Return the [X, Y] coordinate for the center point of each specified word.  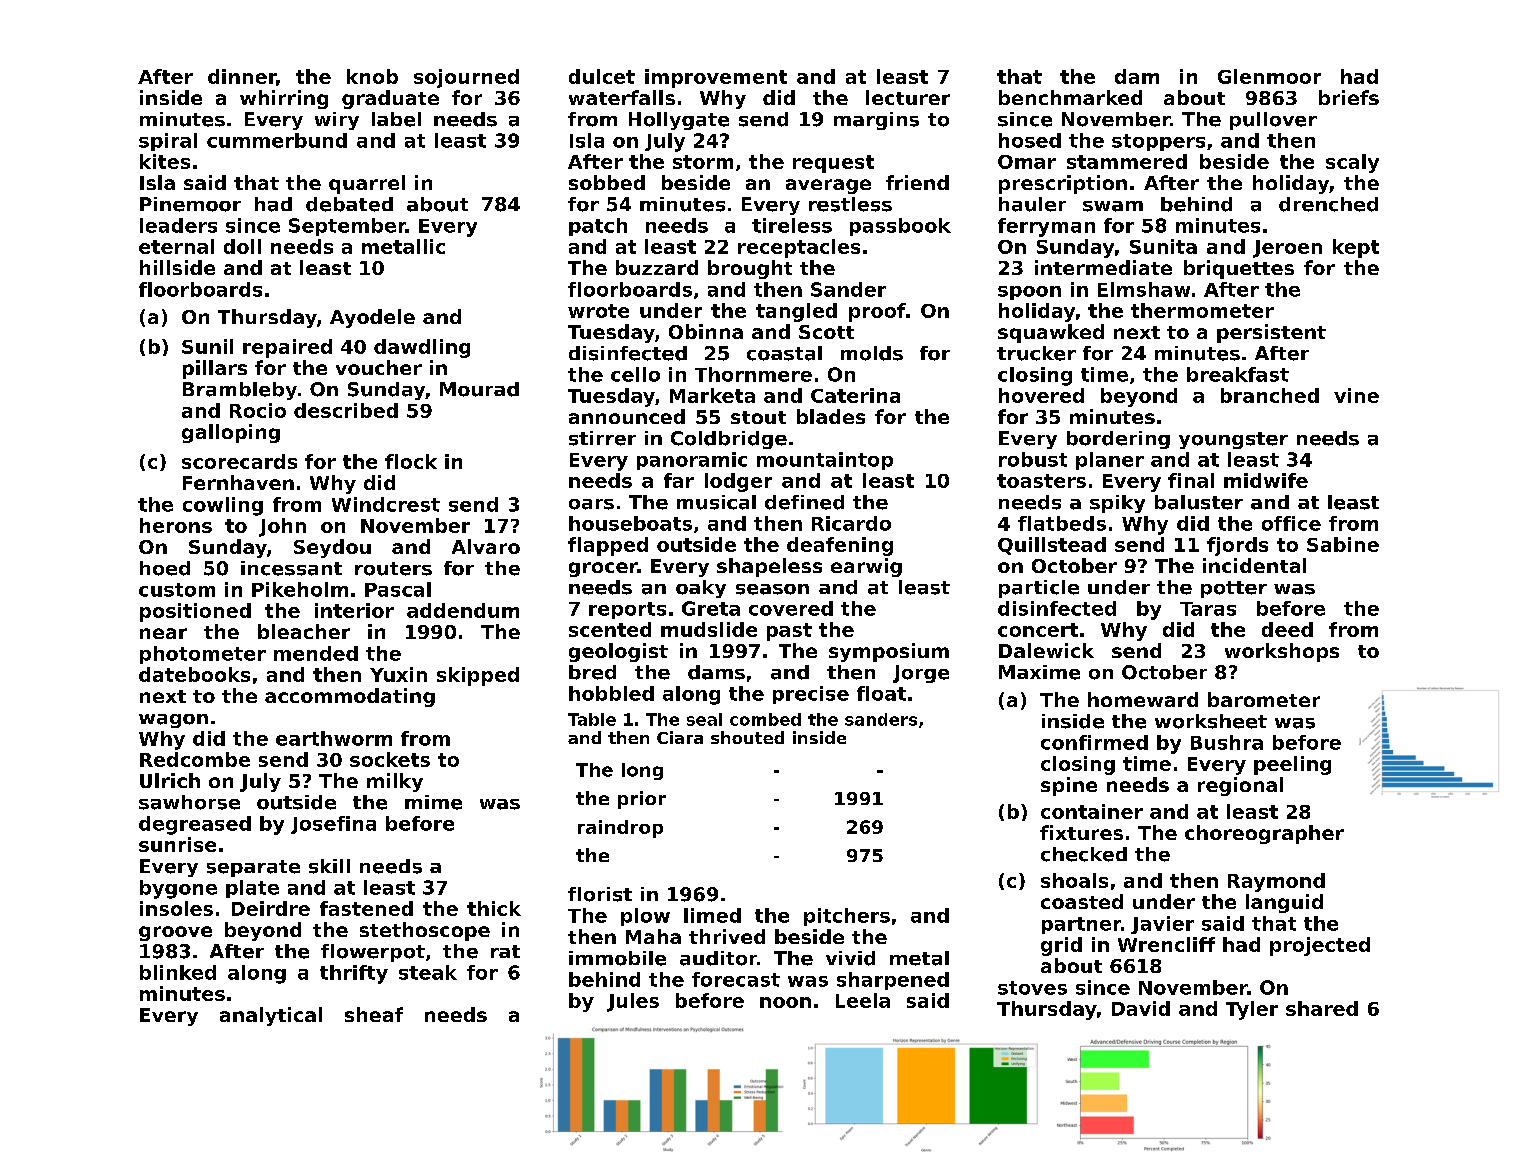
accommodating [350, 697]
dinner [242, 76]
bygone [178, 889]
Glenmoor [1269, 76]
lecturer [908, 97]
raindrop [620, 829]
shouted [747, 737]
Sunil [207, 346]
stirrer [602, 438]
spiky [1117, 504]
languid [1284, 903]
